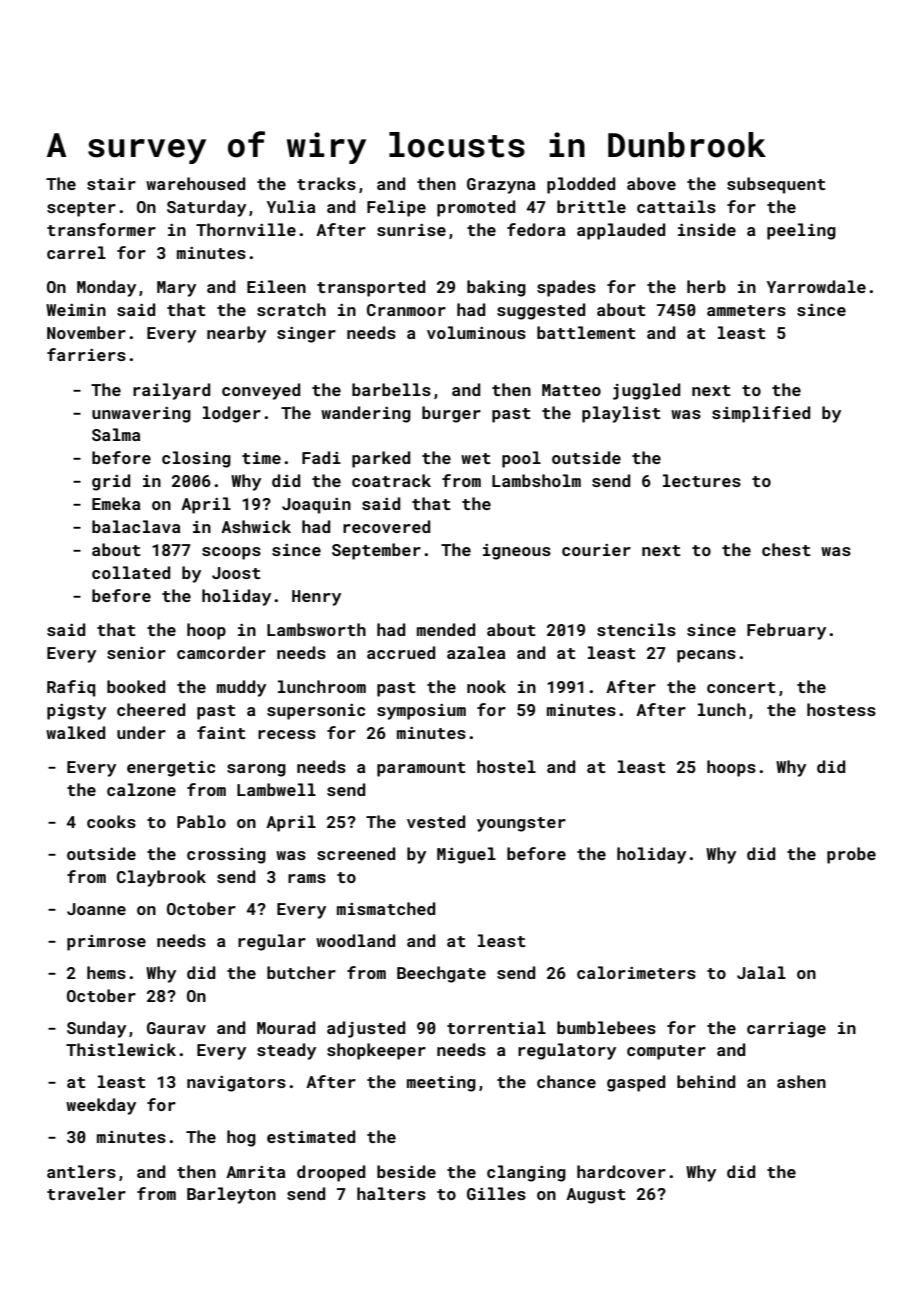  Describe the element at coordinates (246, 229) in the image. I see `Thornville` at that location.
